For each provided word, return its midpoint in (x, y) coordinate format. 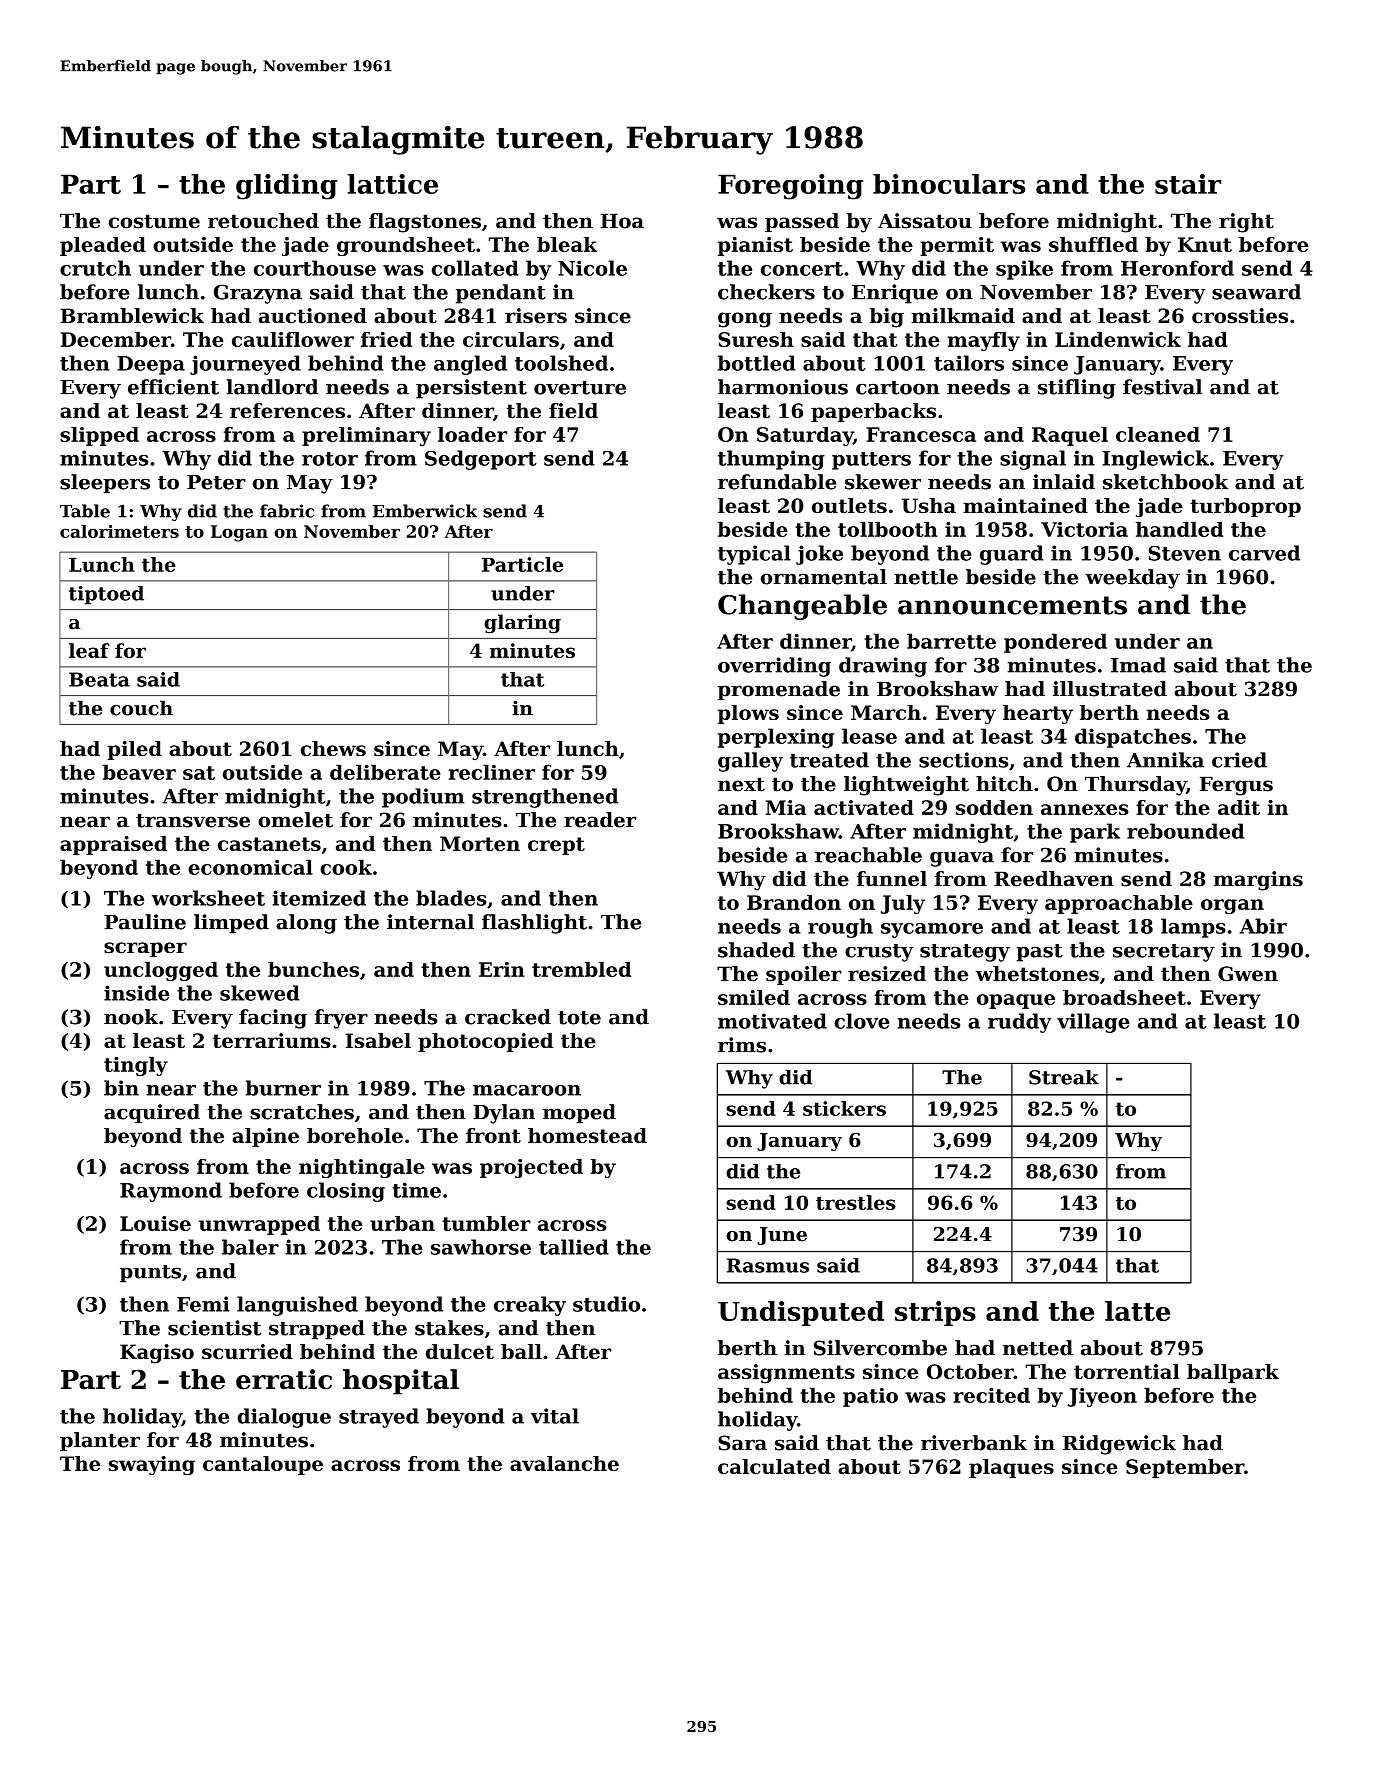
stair (1188, 184)
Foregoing (790, 187)
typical (754, 555)
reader (600, 820)
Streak (1064, 1077)
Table (85, 511)
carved (1264, 553)
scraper (145, 949)
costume (154, 221)
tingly (136, 1066)
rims (742, 1045)
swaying (152, 1465)
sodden (994, 807)
